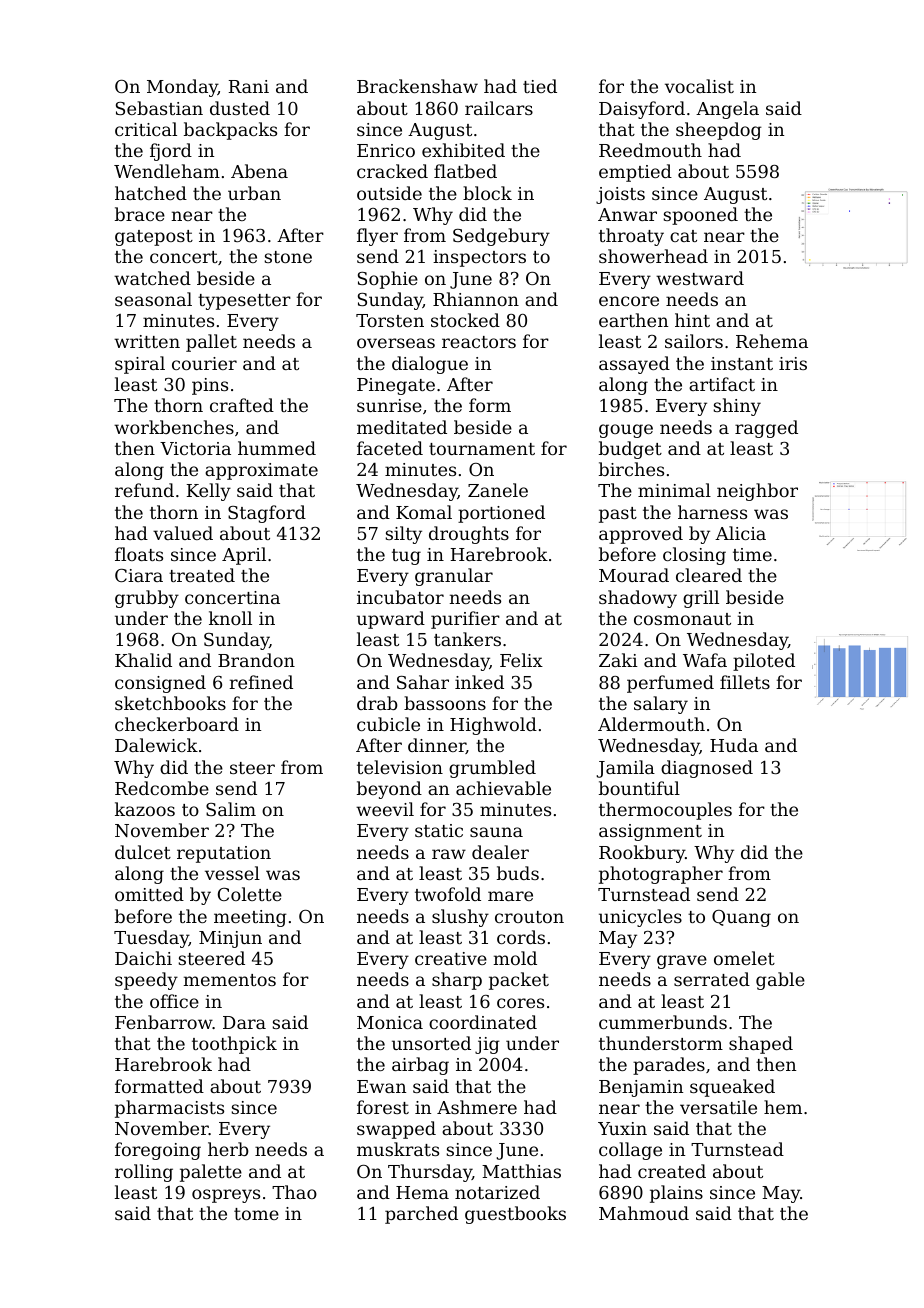 This screenshot has width=924, height=1308. Describe the element at coordinates (145, 809) in the screenshot. I see `kazoos` at that location.
